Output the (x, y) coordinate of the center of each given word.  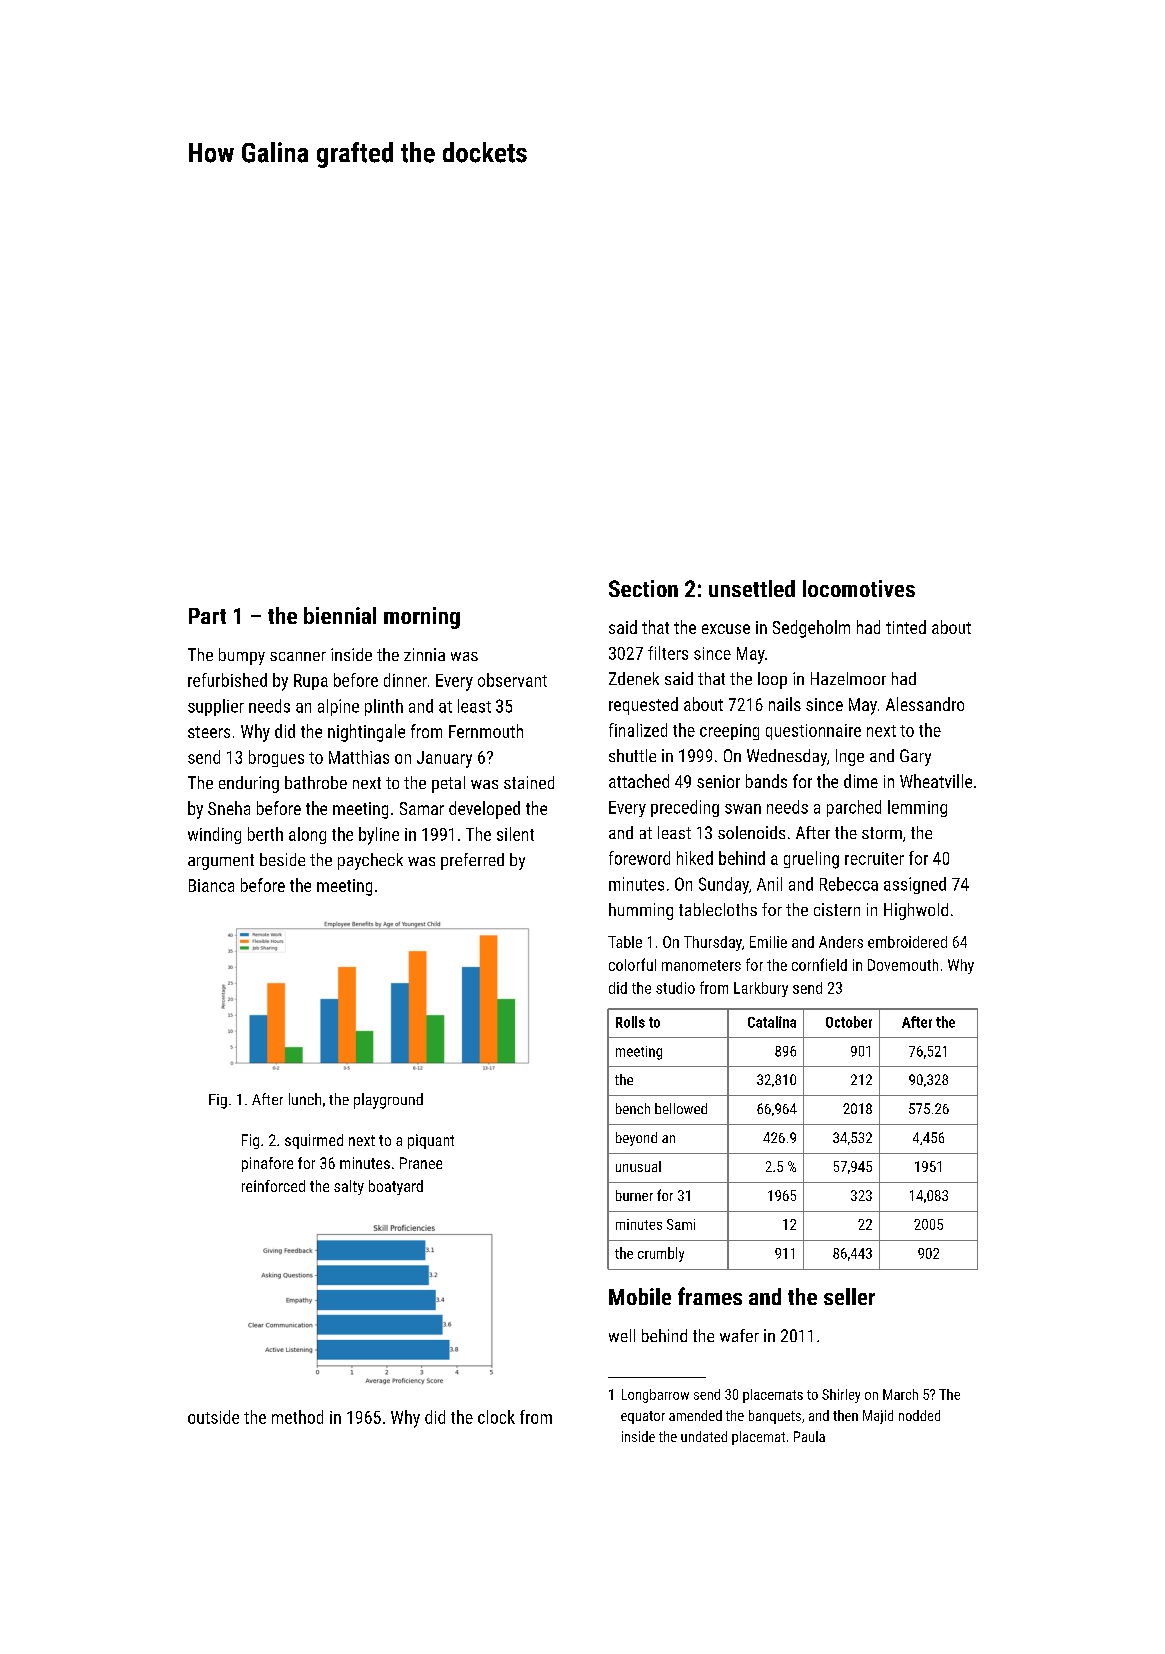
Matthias (359, 757)
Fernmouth (486, 731)
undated (704, 1436)
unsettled (752, 588)
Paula (809, 1436)
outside (213, 1417)
